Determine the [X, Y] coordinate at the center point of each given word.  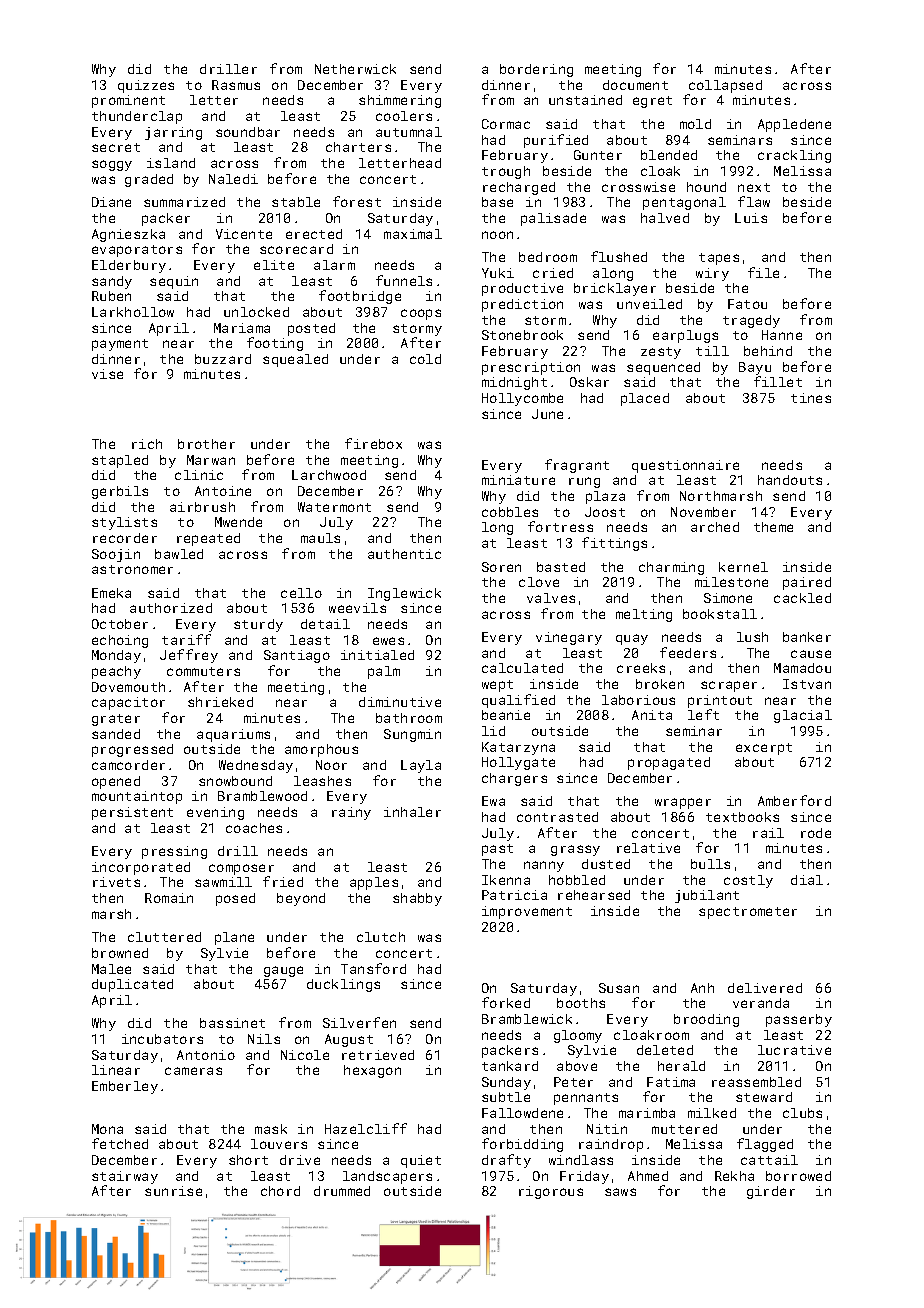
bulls [710, 864]
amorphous [321, 750]
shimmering [400, 101]
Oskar [589, 382]
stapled [120, 461]
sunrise [173, 1191]
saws [620, 1192]
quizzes [146, 86]
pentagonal [684, 203]
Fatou [747, 304]
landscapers [387, 1177]
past [497, 850]
